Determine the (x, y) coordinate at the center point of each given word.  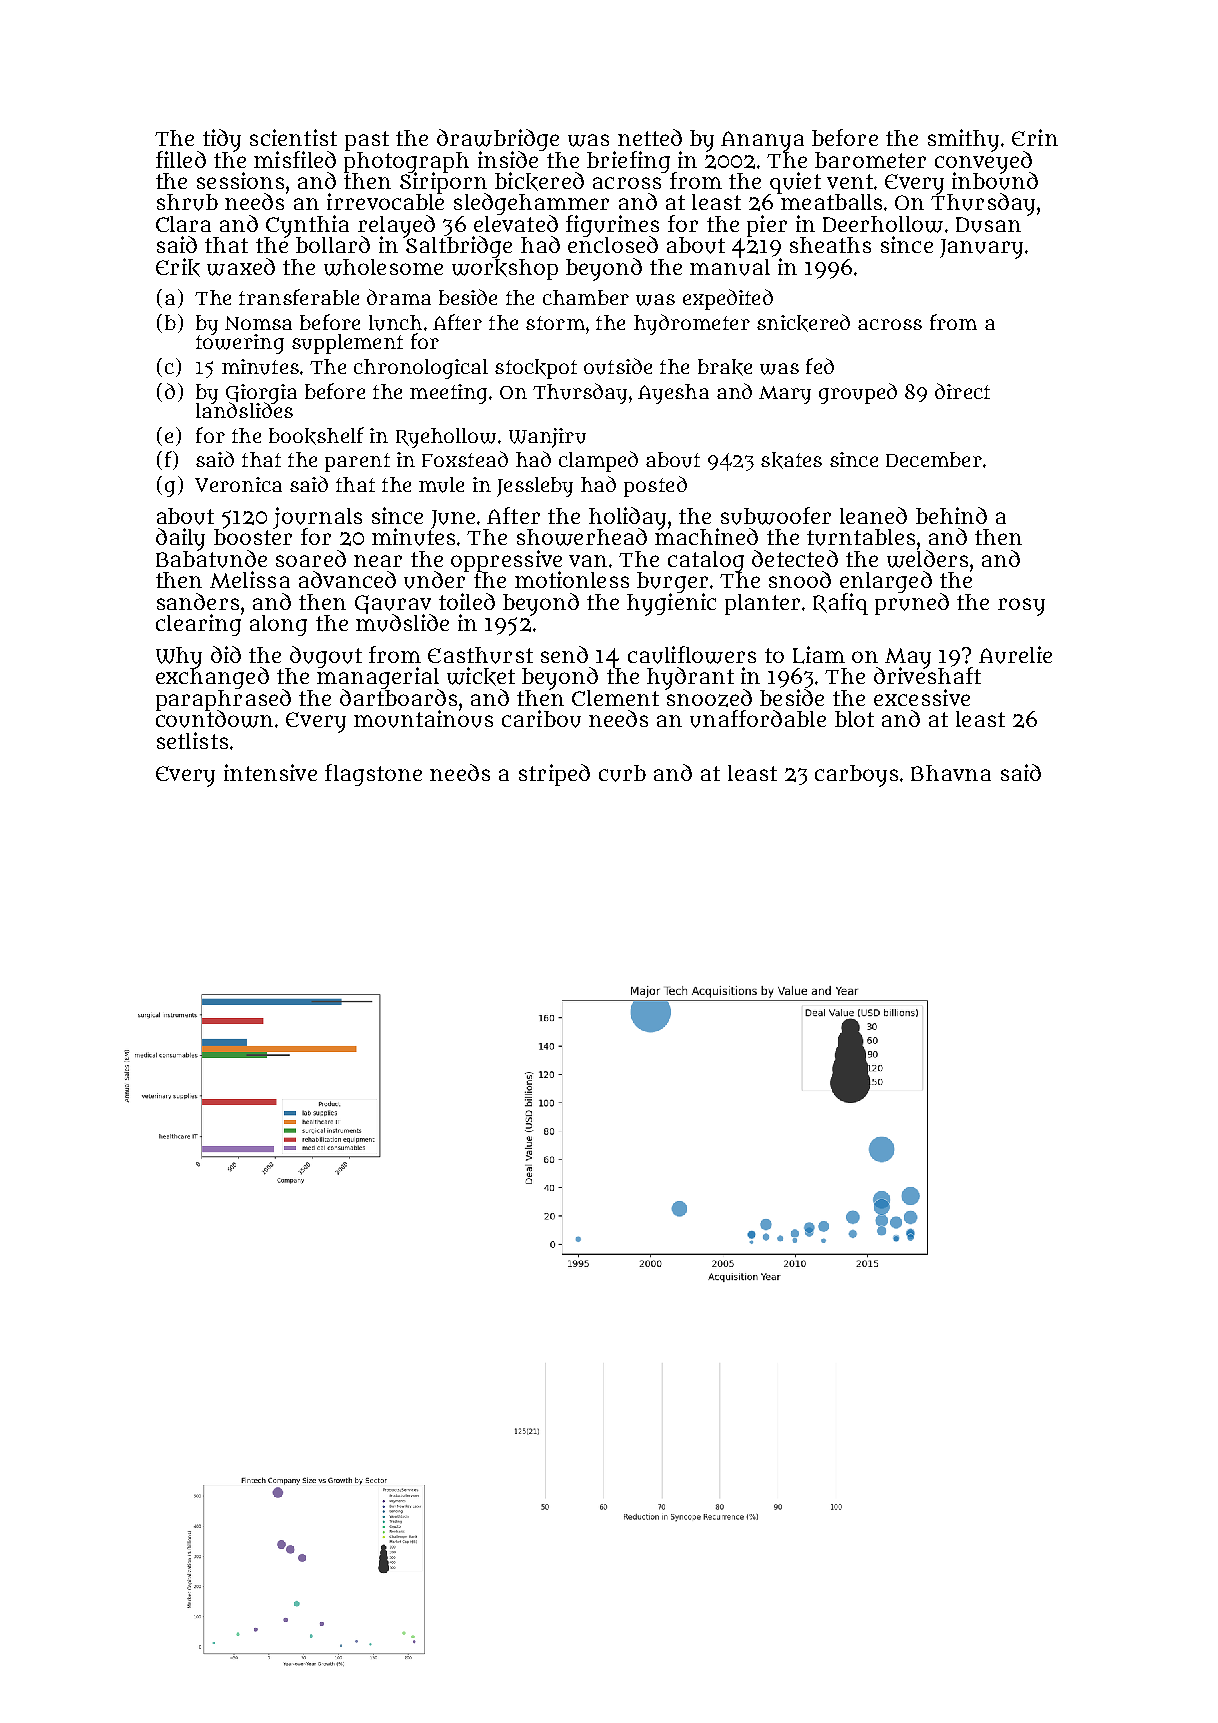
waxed (241, 267)
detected (795, 558)
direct (962, 391)
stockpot (536, 369)
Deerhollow (883, 224)
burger (672, 582)
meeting (448, 394)
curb (622, 773)
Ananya (762, 141)
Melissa (250, 579)
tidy (222, 140)
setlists (192, 740)
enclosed (613, 245)
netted (650, 137)
